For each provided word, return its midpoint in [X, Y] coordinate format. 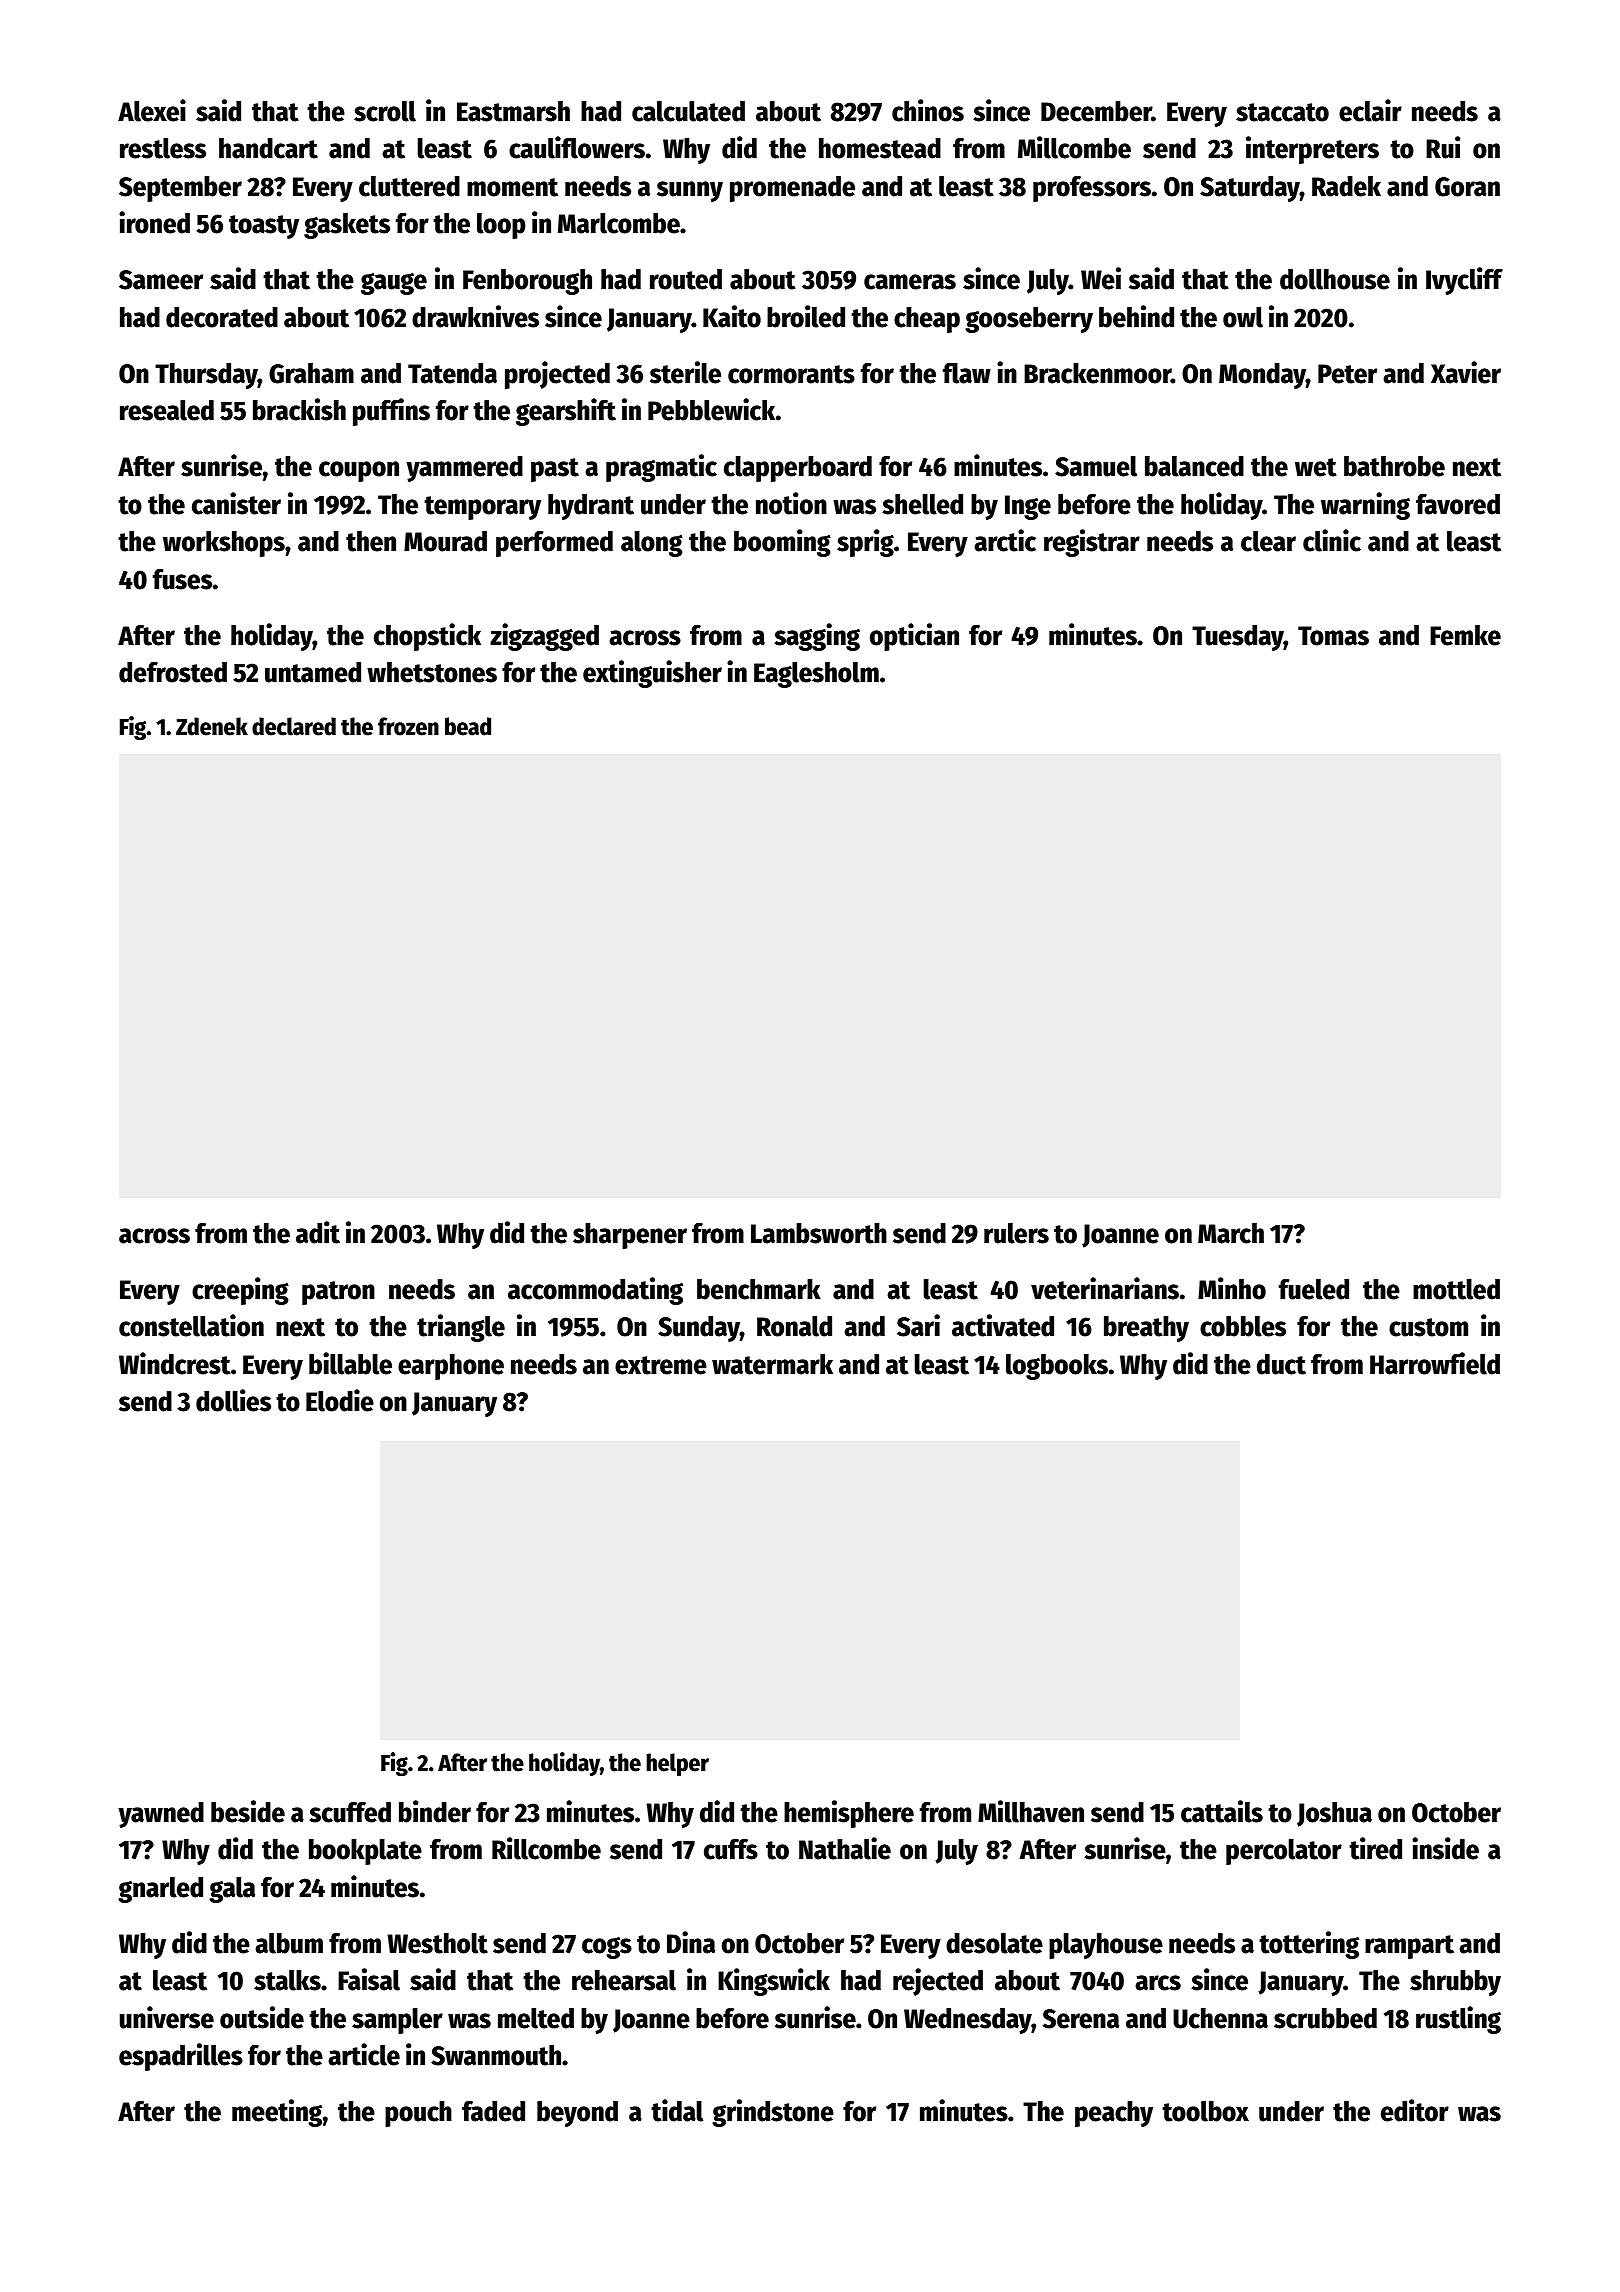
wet [1316, 467]
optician [914, 637]
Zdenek [212, 726]
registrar [1092, 543]
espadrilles [181, 2057]
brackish [299, 409]
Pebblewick [711, 409]
